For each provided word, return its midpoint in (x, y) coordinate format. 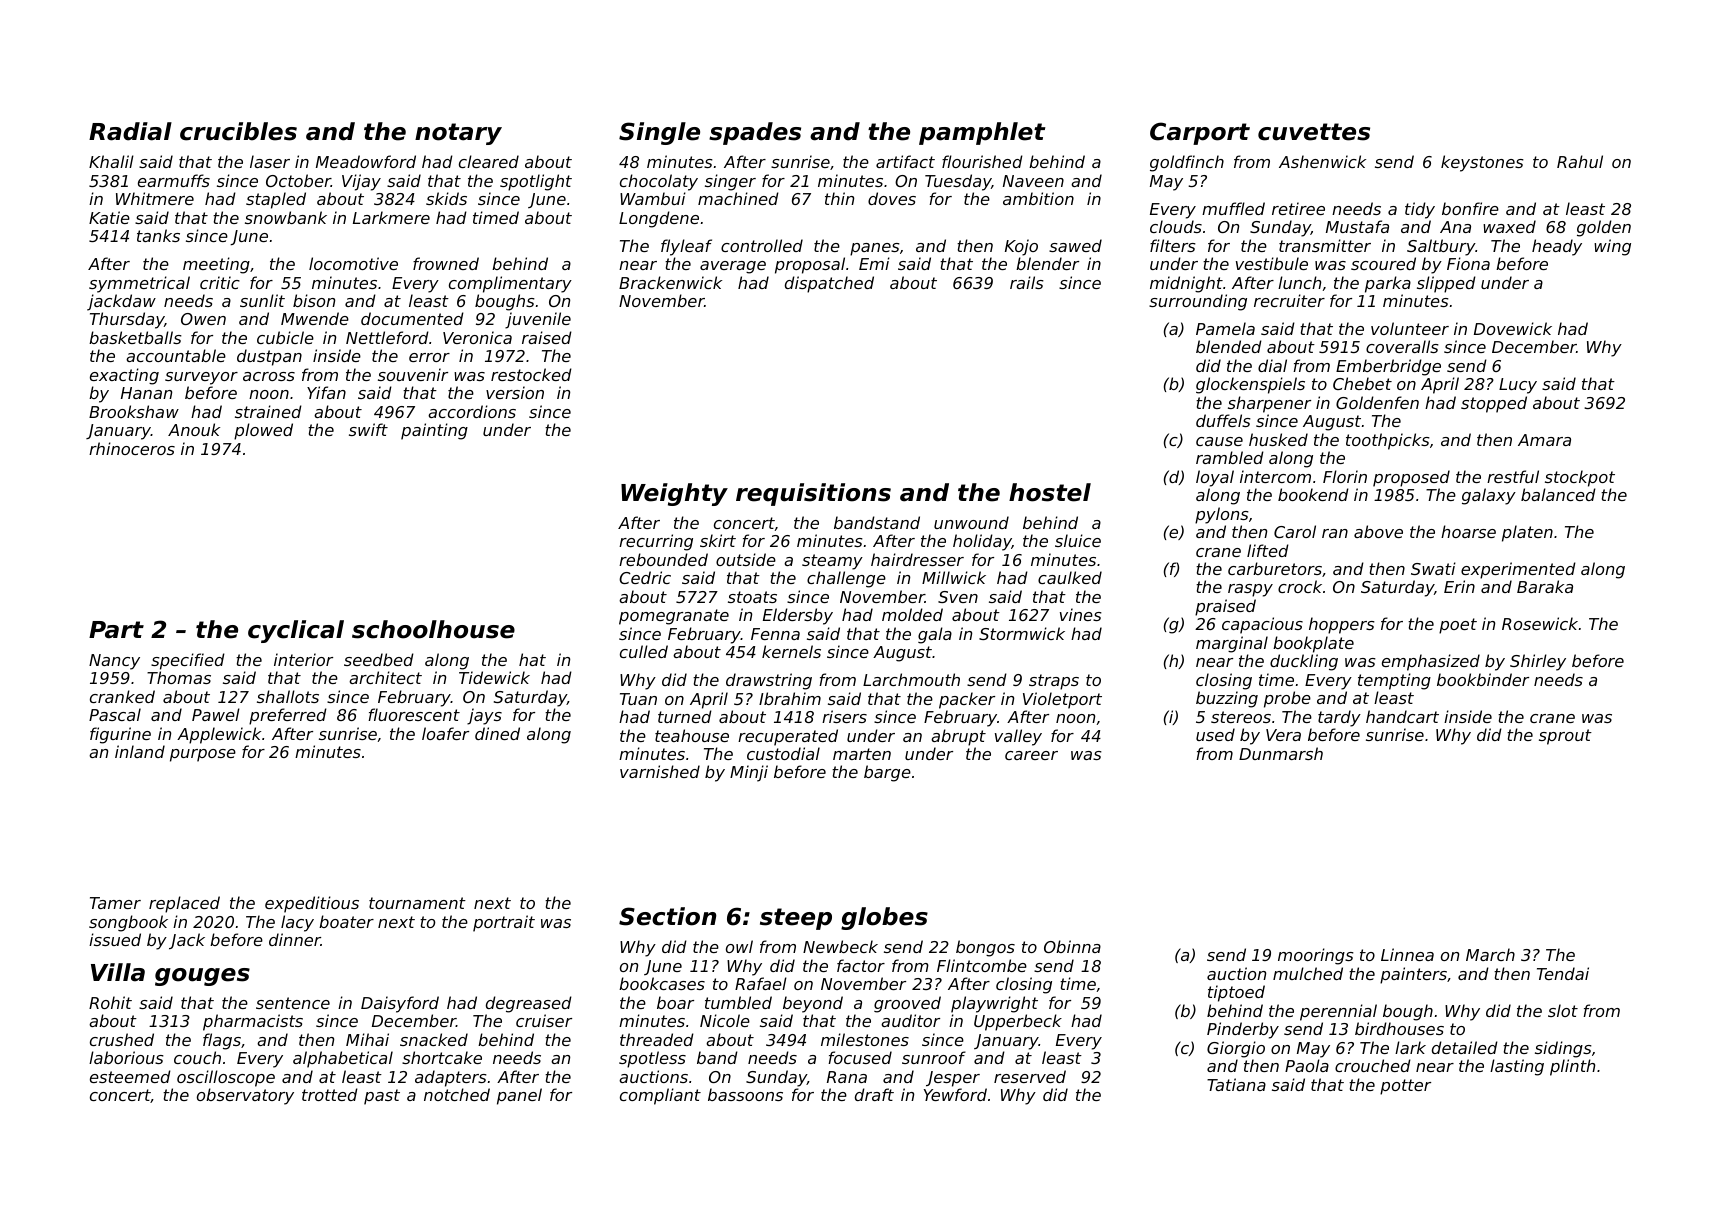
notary (458, 134)
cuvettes (1314, 132)
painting (434, 431)
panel (519, 1096)
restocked (531, 374)
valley (1018, 737)
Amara (1544, 440)
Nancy (114, 662)
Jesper (953, 1079)
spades (755, 133)
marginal (1232, 644)
